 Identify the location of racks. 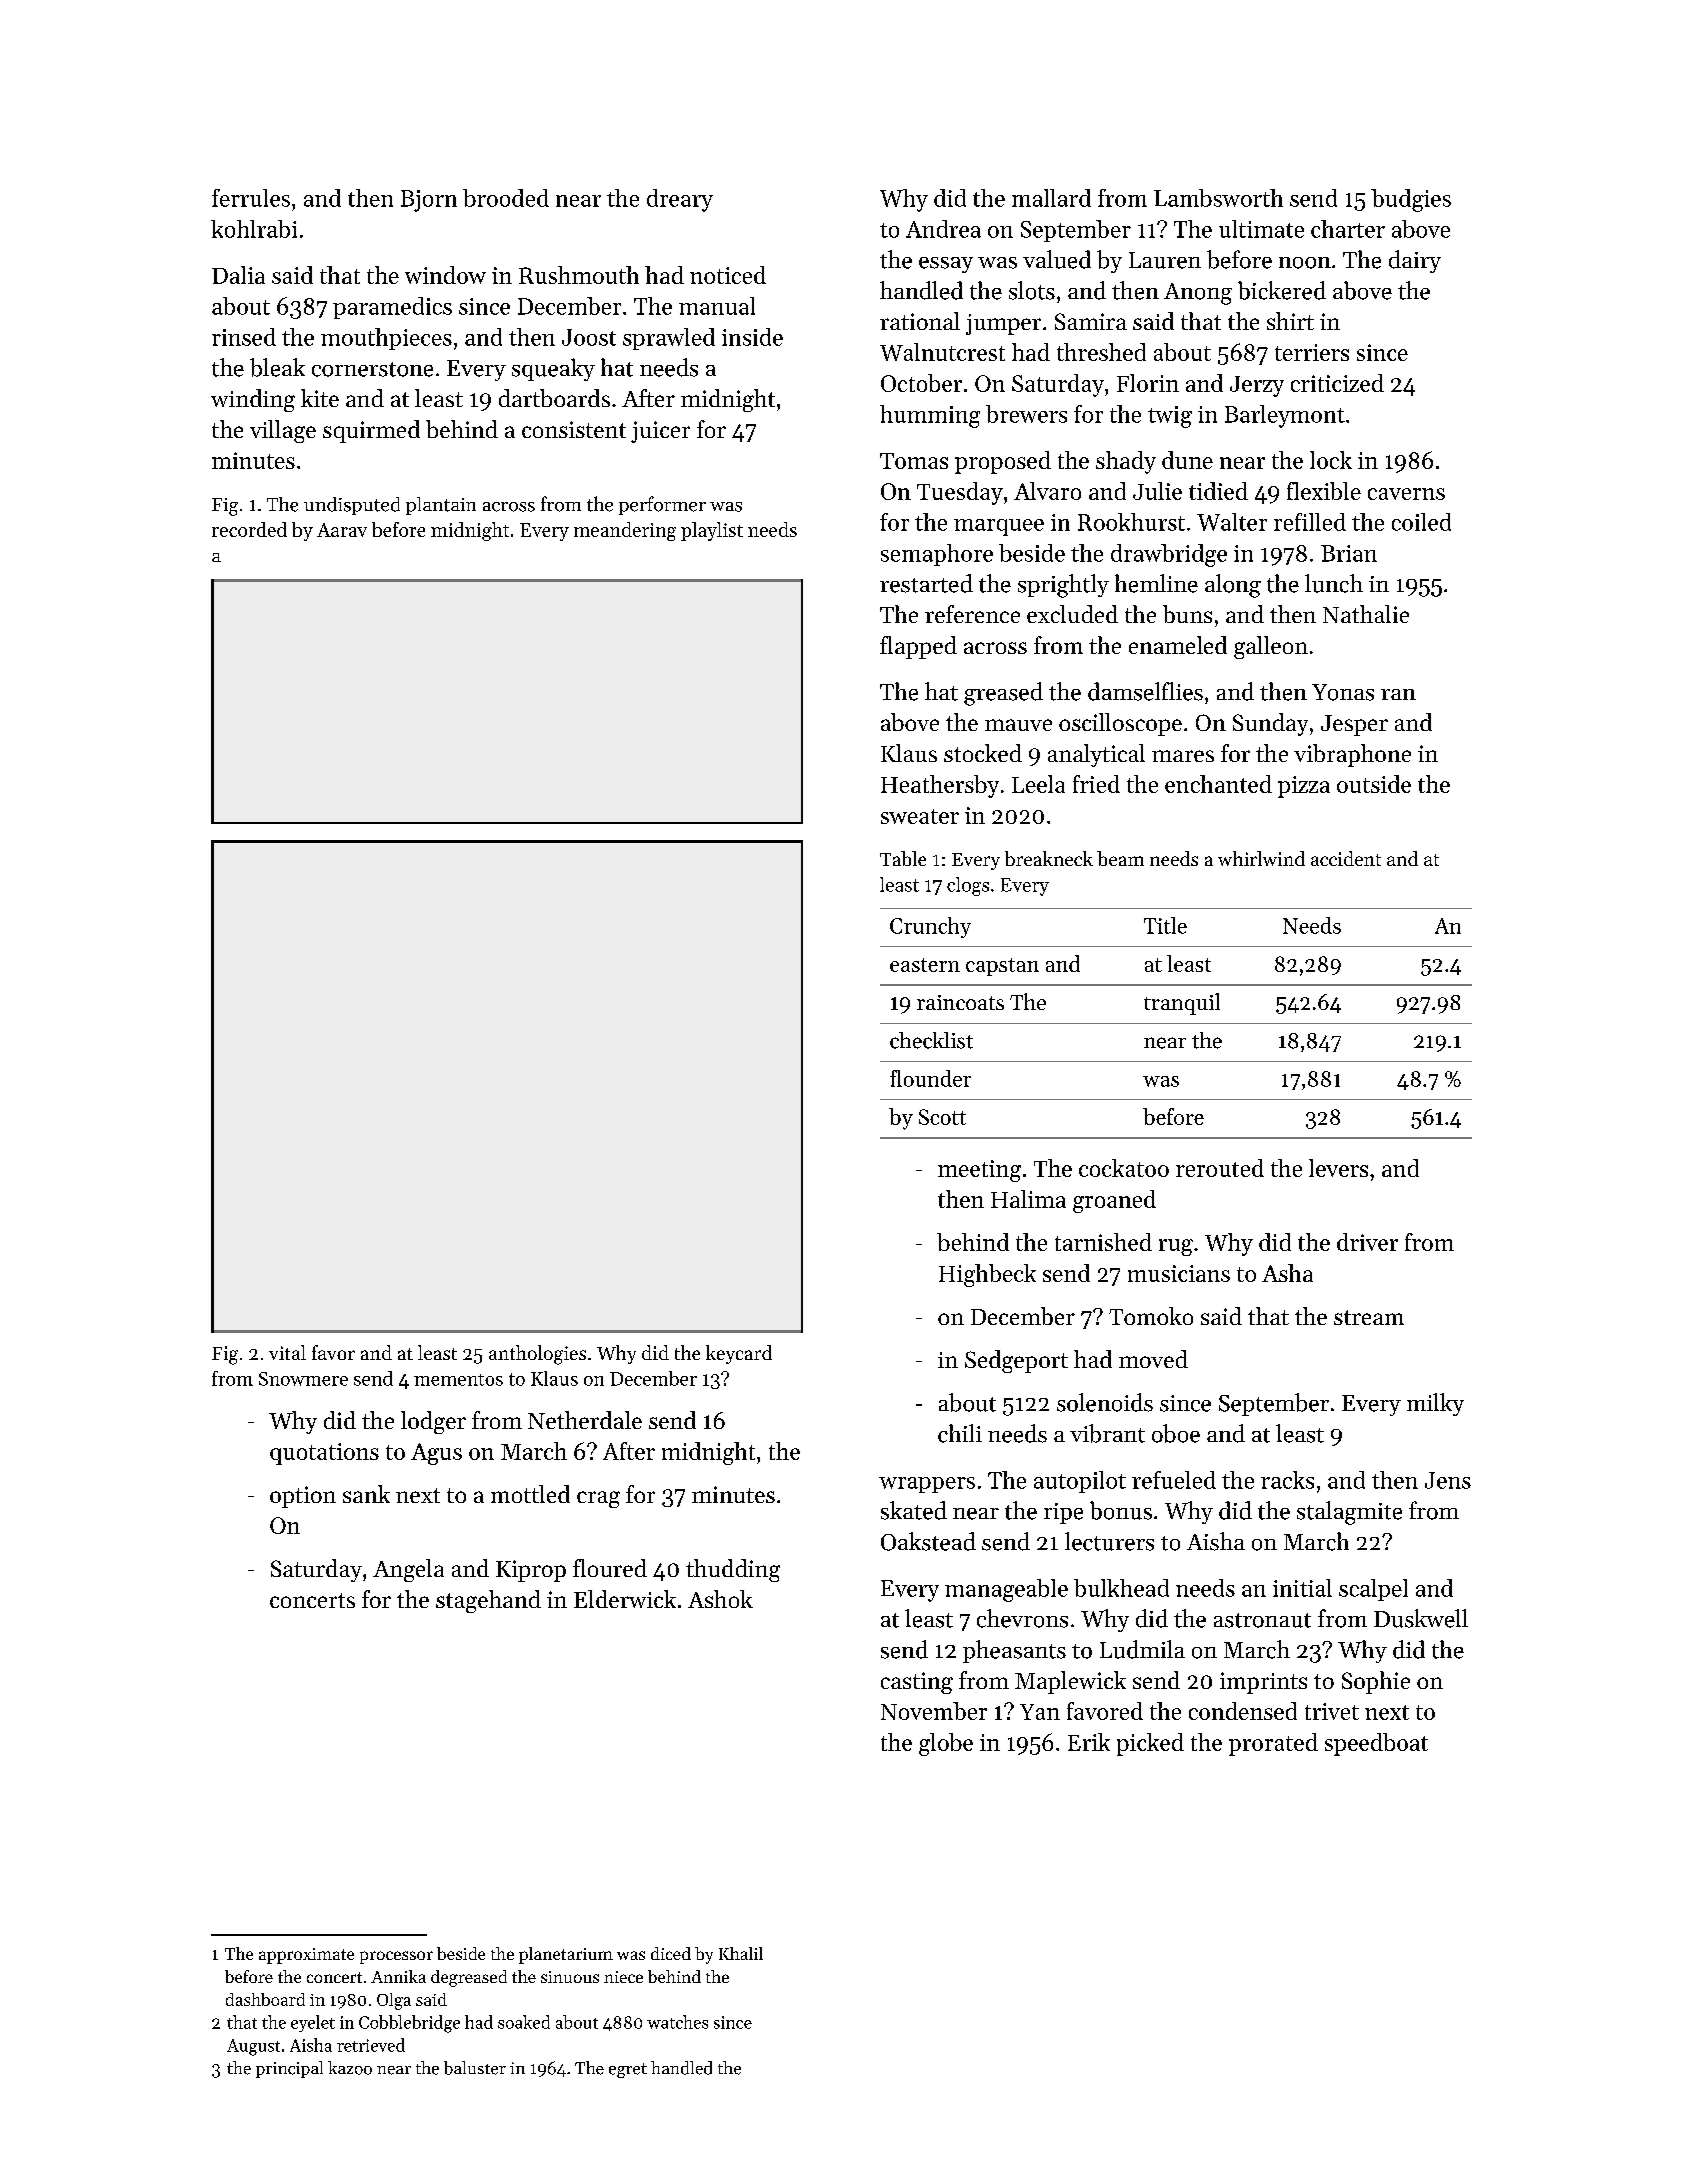
(1287, 1480).
